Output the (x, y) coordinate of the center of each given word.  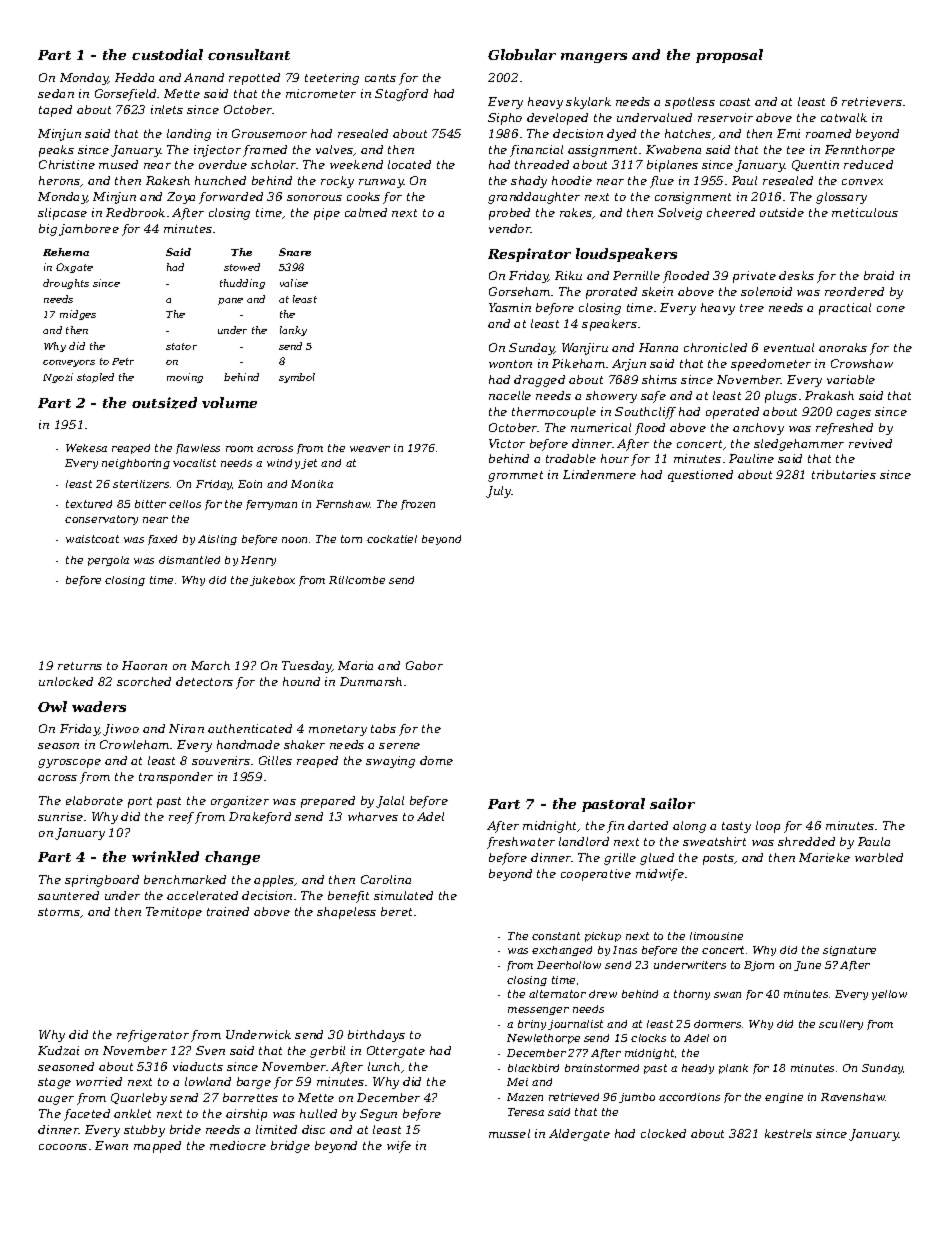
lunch (384, 1066)
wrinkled (165, 856)
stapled (95, 378)
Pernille (636, 275)
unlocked (66, 681)
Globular (522, 54)
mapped (157, 1147)
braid (879, 275)
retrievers (872, 101)
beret (396, 911)
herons (60, 181)
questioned (700, 476)
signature (849, 951)
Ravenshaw (853, 1097)
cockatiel (392, 539)
